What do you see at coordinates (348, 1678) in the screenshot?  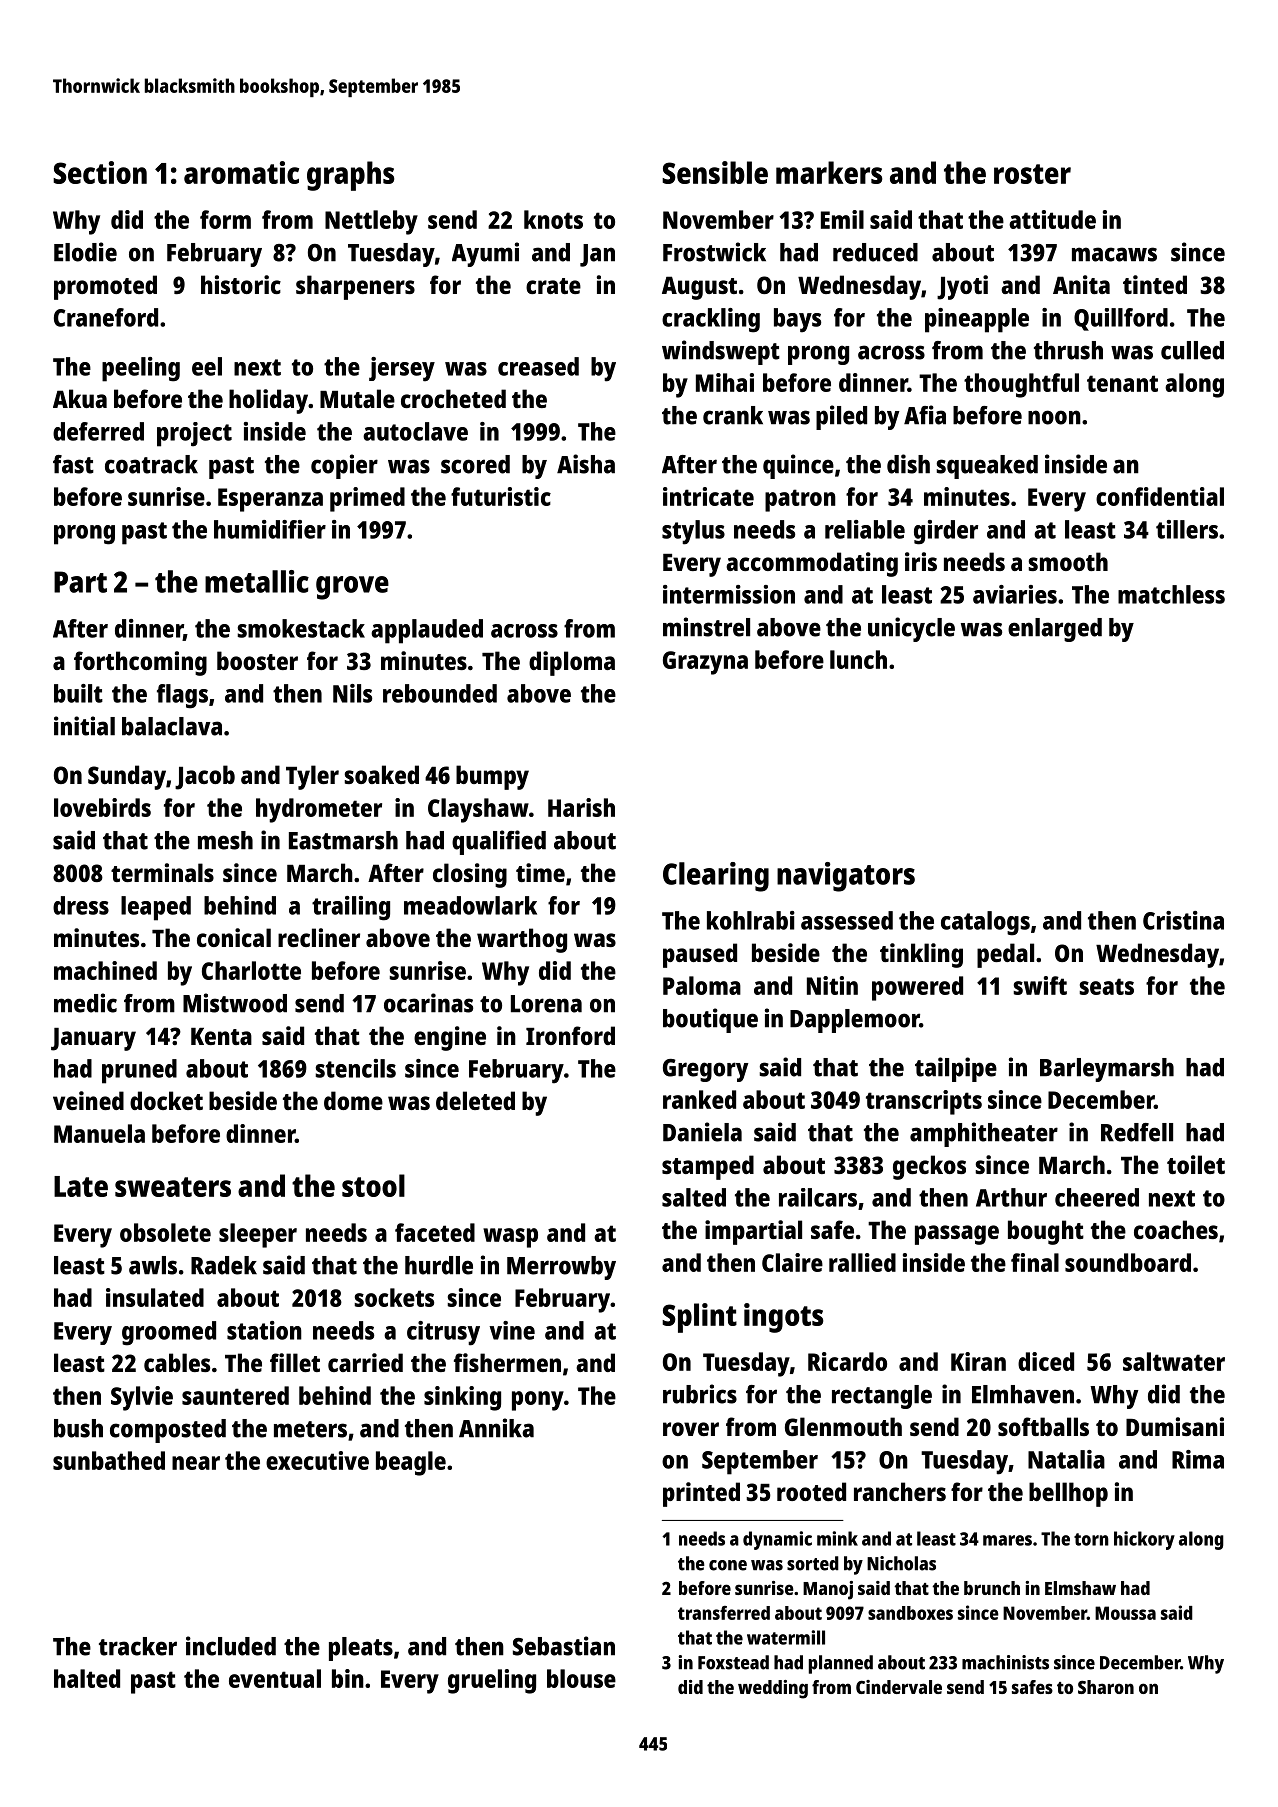 I see `bin` at bounding box center [348, 1678].
